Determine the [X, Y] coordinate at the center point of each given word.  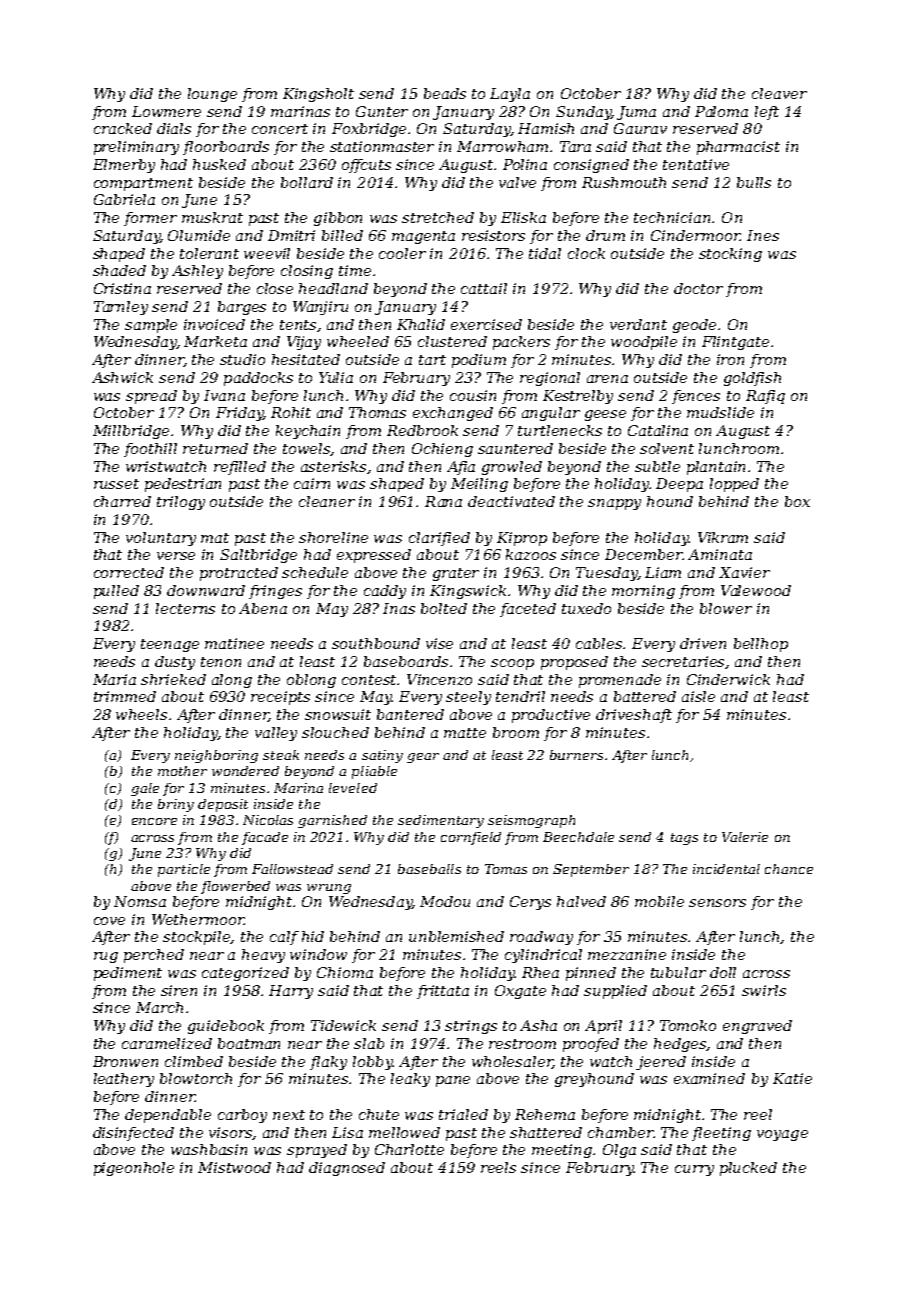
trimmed [125, 696]
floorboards [226, 148]
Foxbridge [369, 130]
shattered [546, 1132]
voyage [782, 1135]
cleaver [779, 93]
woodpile [644, 343]
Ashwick [122, 377]
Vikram [723, 537]
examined [709, 1078]
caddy [385, 592]
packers [521, 343]
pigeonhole [134, 1169]
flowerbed [235, 887]
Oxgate [520, 992]
